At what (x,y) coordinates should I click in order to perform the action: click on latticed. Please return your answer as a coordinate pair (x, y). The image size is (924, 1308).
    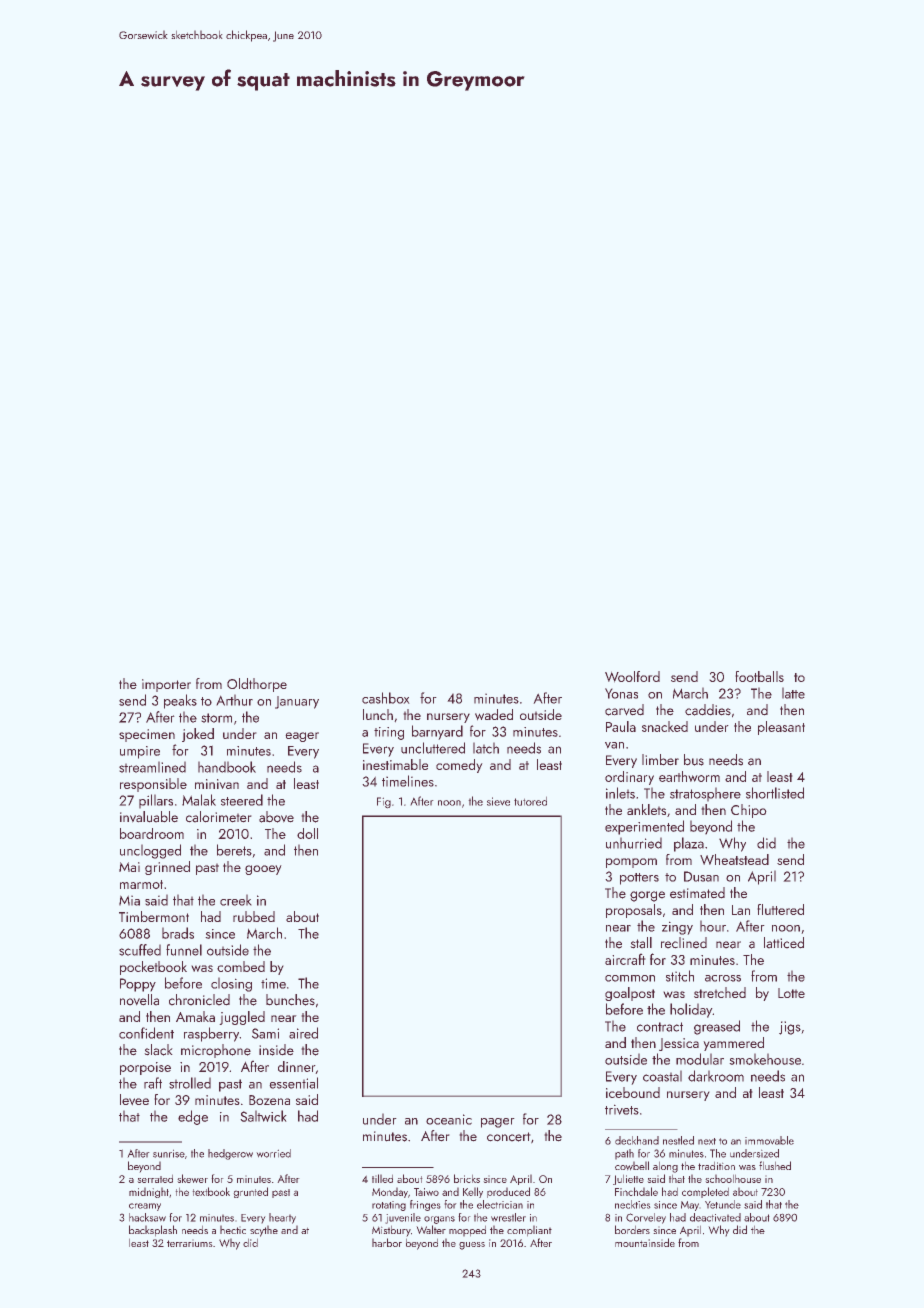
    Looking at the image, I should click on (784, 943).
